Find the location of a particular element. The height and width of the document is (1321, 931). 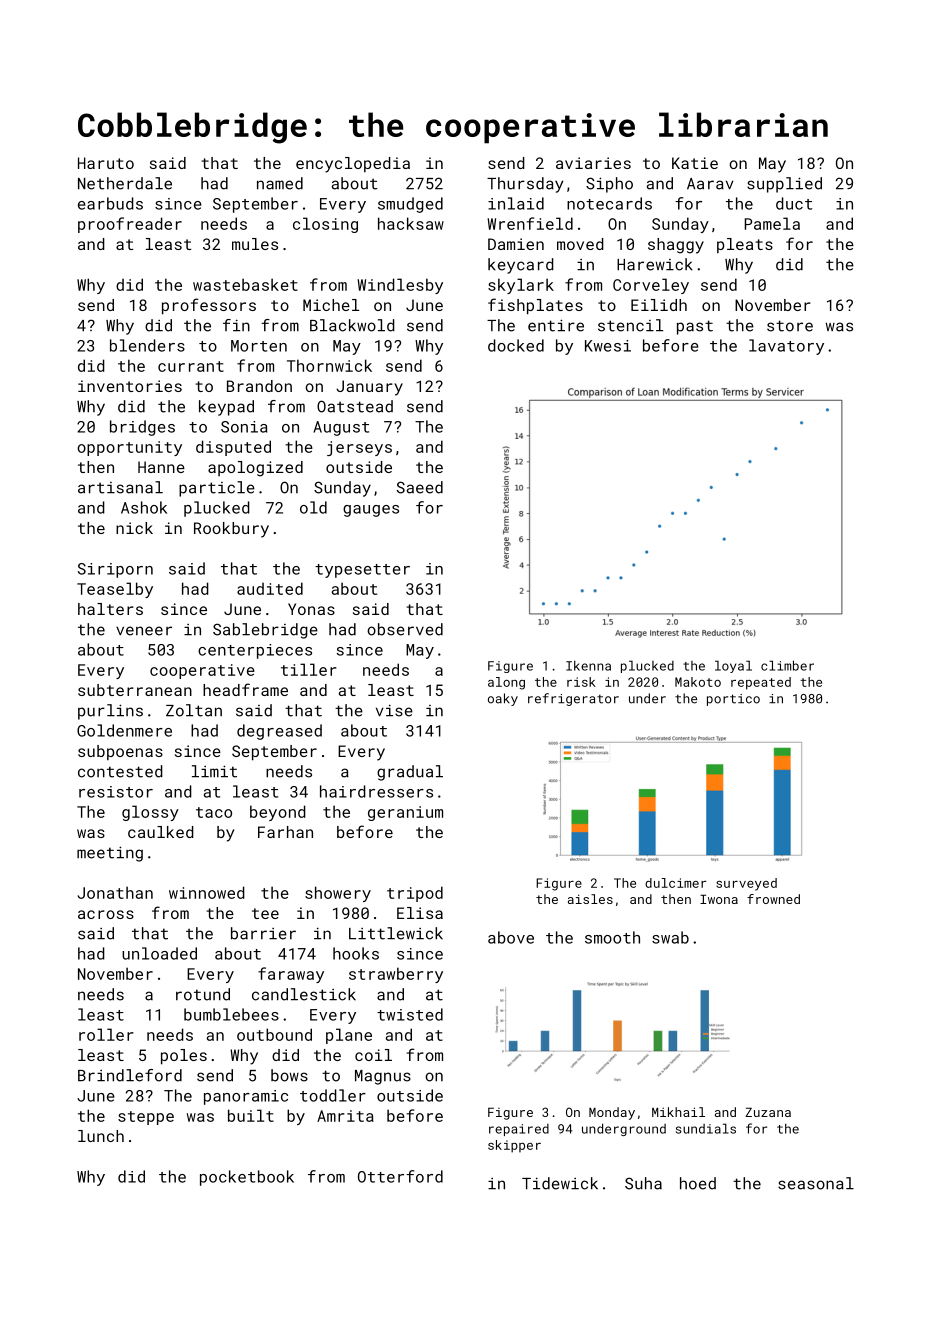

docked is located at coordinates (516, 345).
